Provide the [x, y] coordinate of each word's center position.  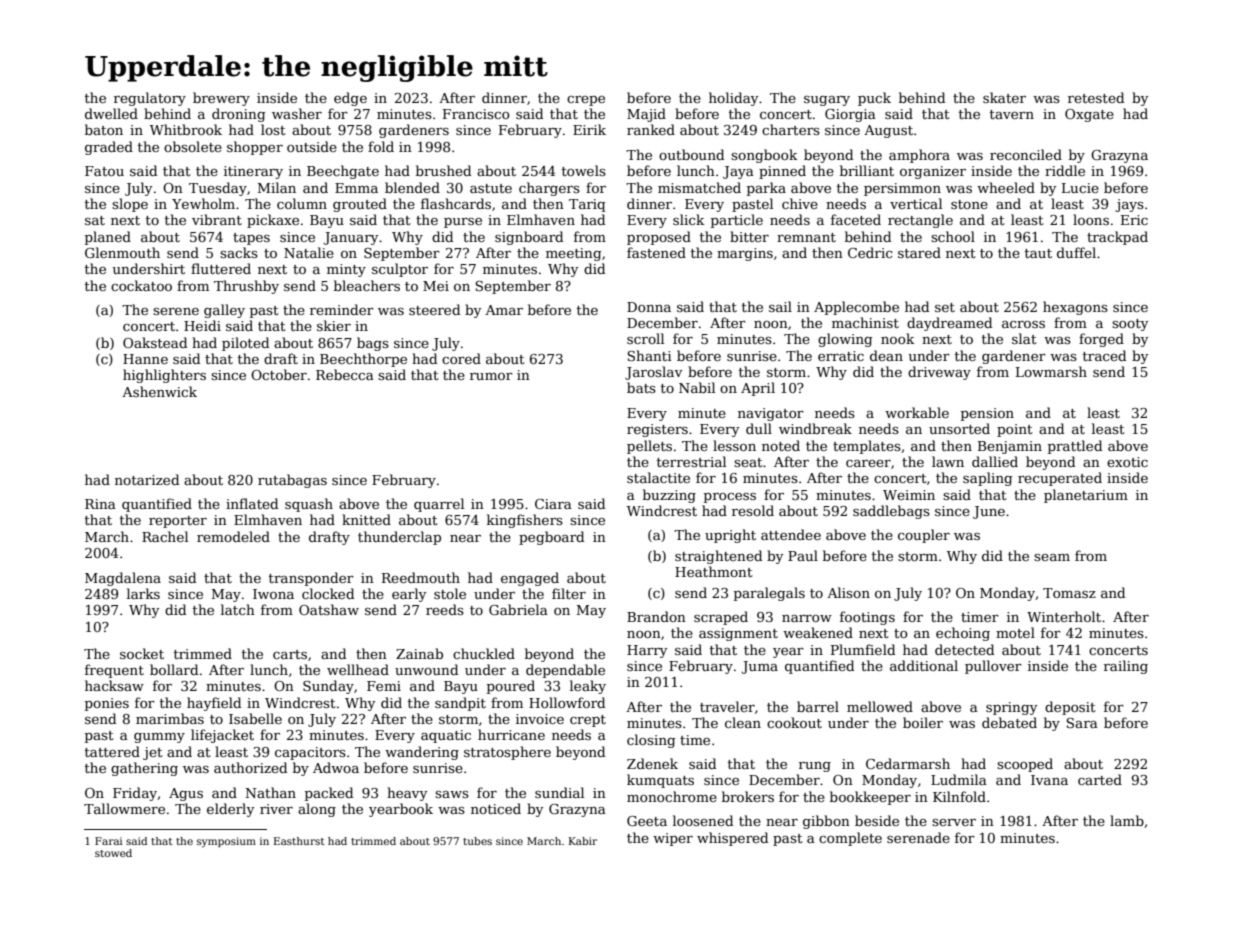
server [954, 822]
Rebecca [345, 374]
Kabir [583, 841]
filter [569, 593]
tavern [1012, 114]
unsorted [959, 428]
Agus [186, 794]
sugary [827, 101]
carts [290, 654]
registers [657, 430]
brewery [221, 99]
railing [1126, 667]
